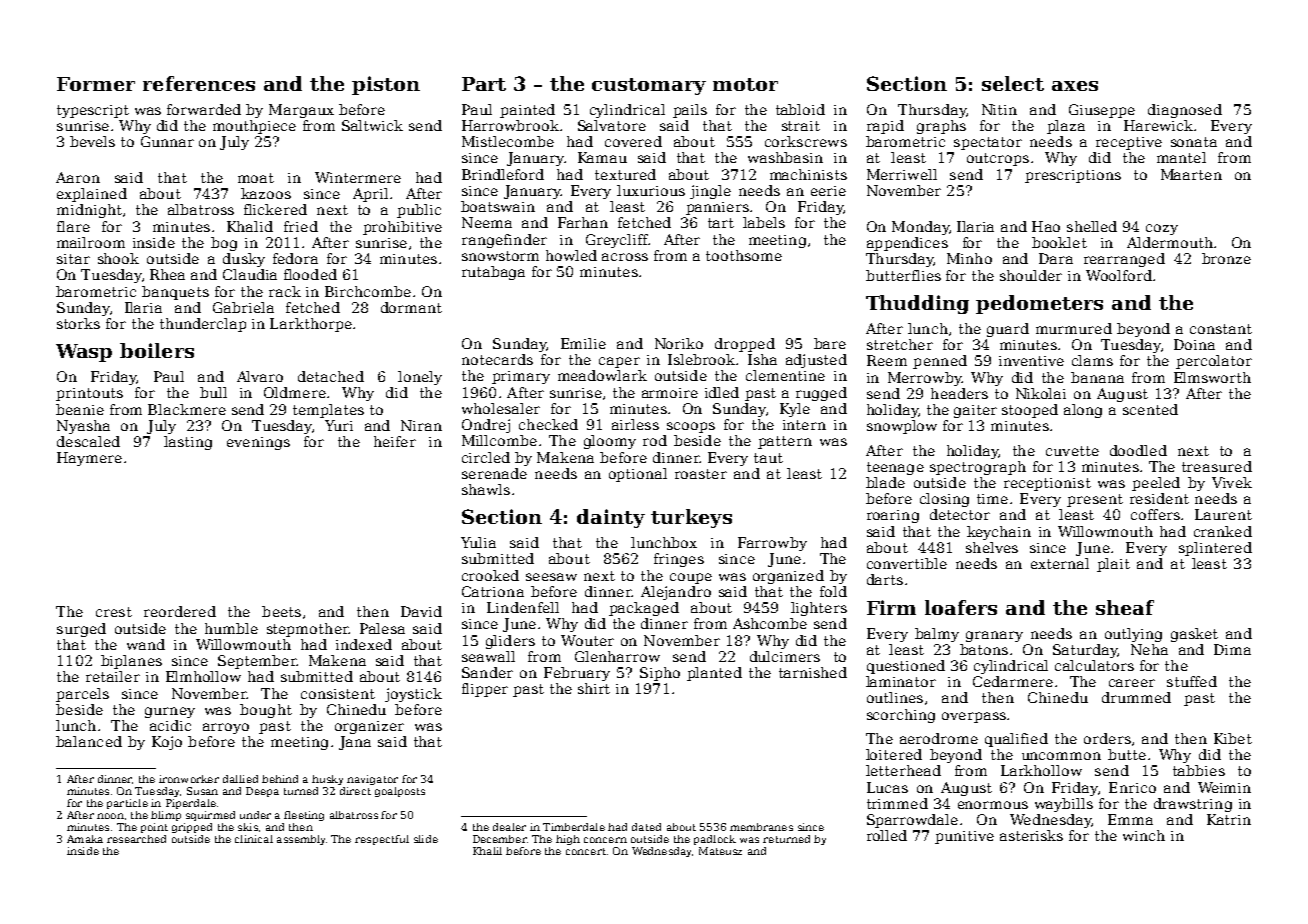 The image size is (1308, 924). What do you see at coordinates (1158, 125) in the page?
I see `Harewick` at bounding box center [1158, 125].
